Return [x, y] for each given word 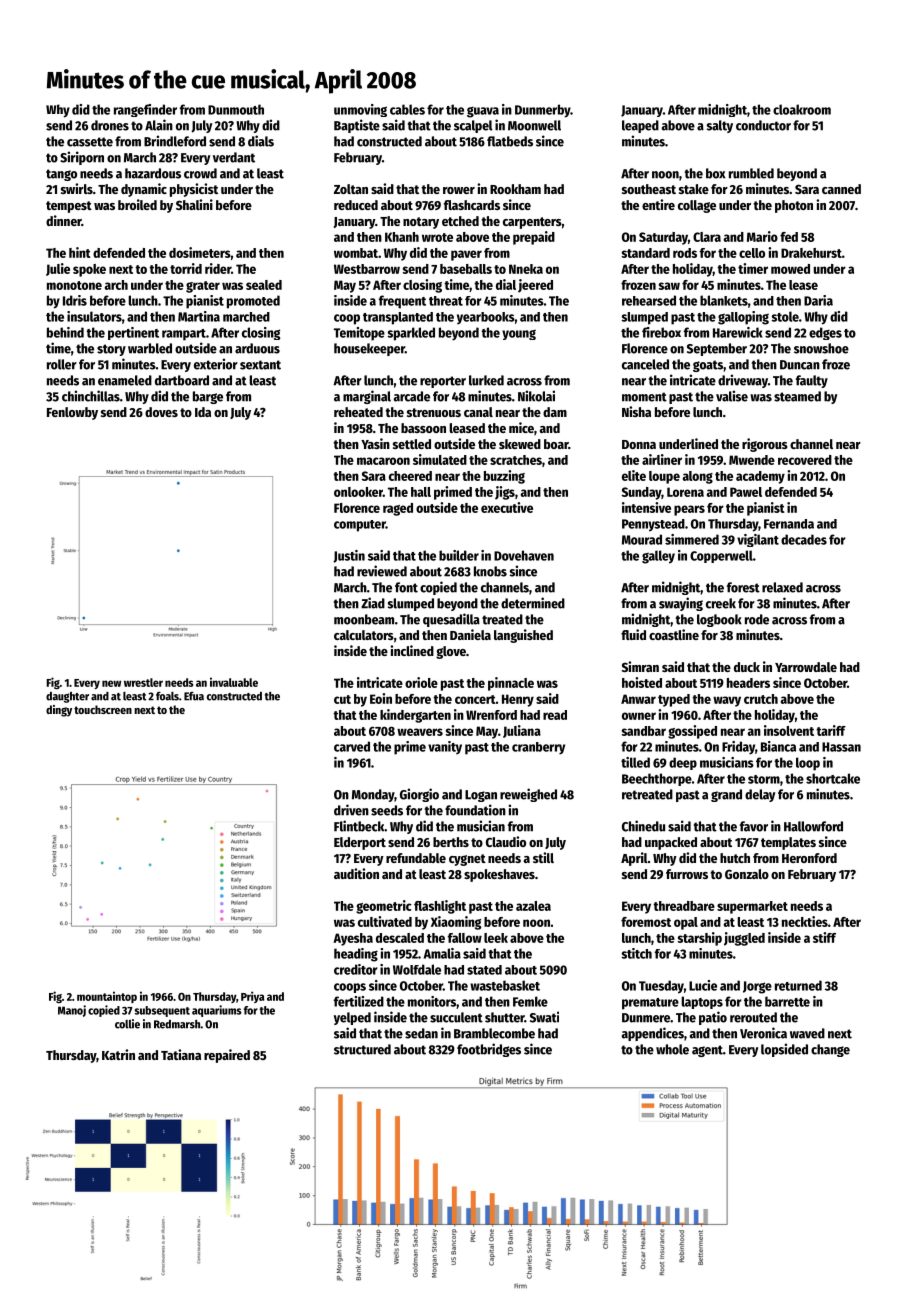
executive [507, 507]
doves [161, 412]
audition [356, 873]
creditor [356, 969]
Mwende [752, 460]
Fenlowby [72, 413]
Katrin [118, 1054]
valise [732, 396]
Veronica [763, 1033]
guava [483, 112]
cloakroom [802, 109]
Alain [159, 125]
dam [555, 412]
